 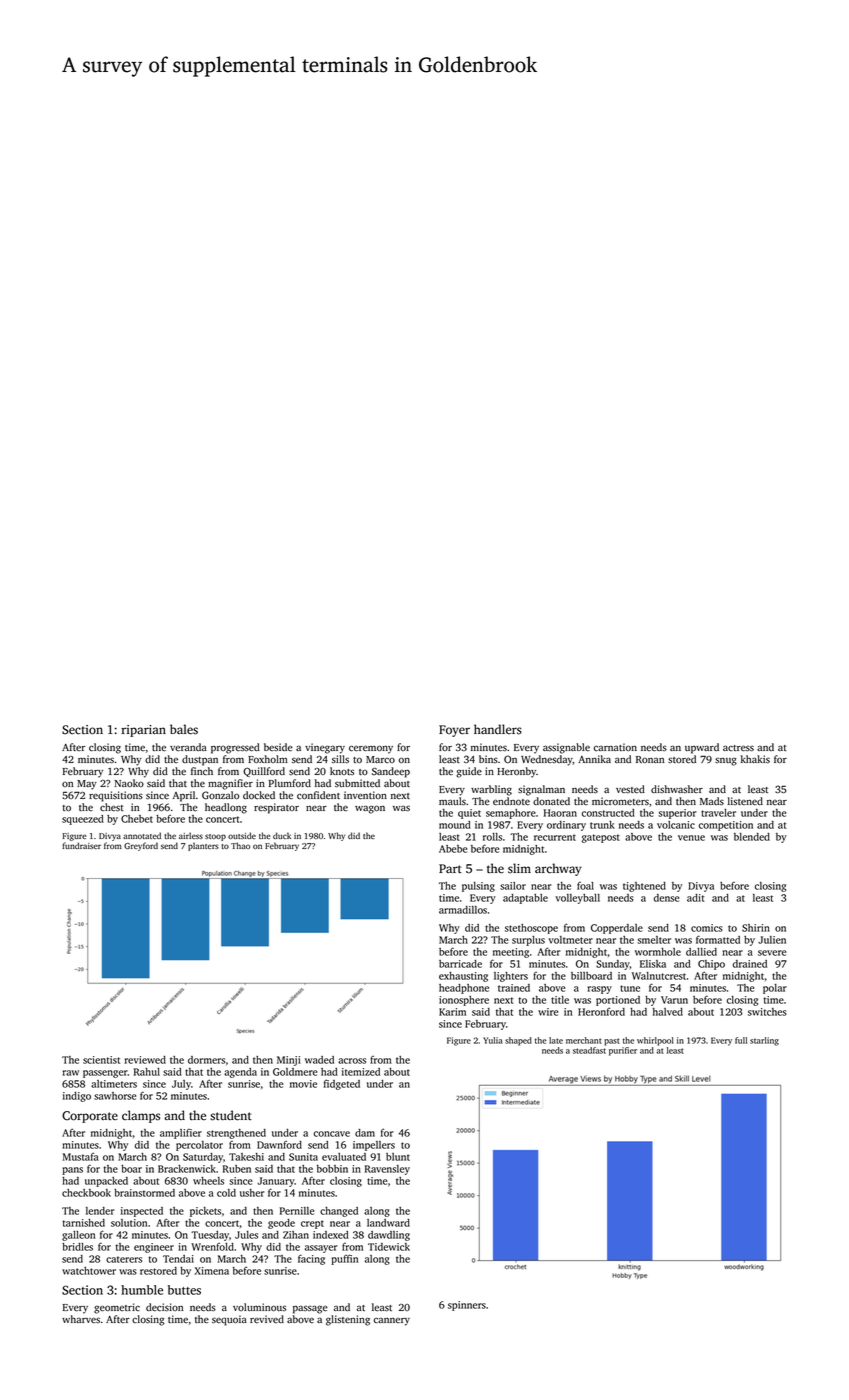 I want to click on planters, so click(x=203, y=846).
